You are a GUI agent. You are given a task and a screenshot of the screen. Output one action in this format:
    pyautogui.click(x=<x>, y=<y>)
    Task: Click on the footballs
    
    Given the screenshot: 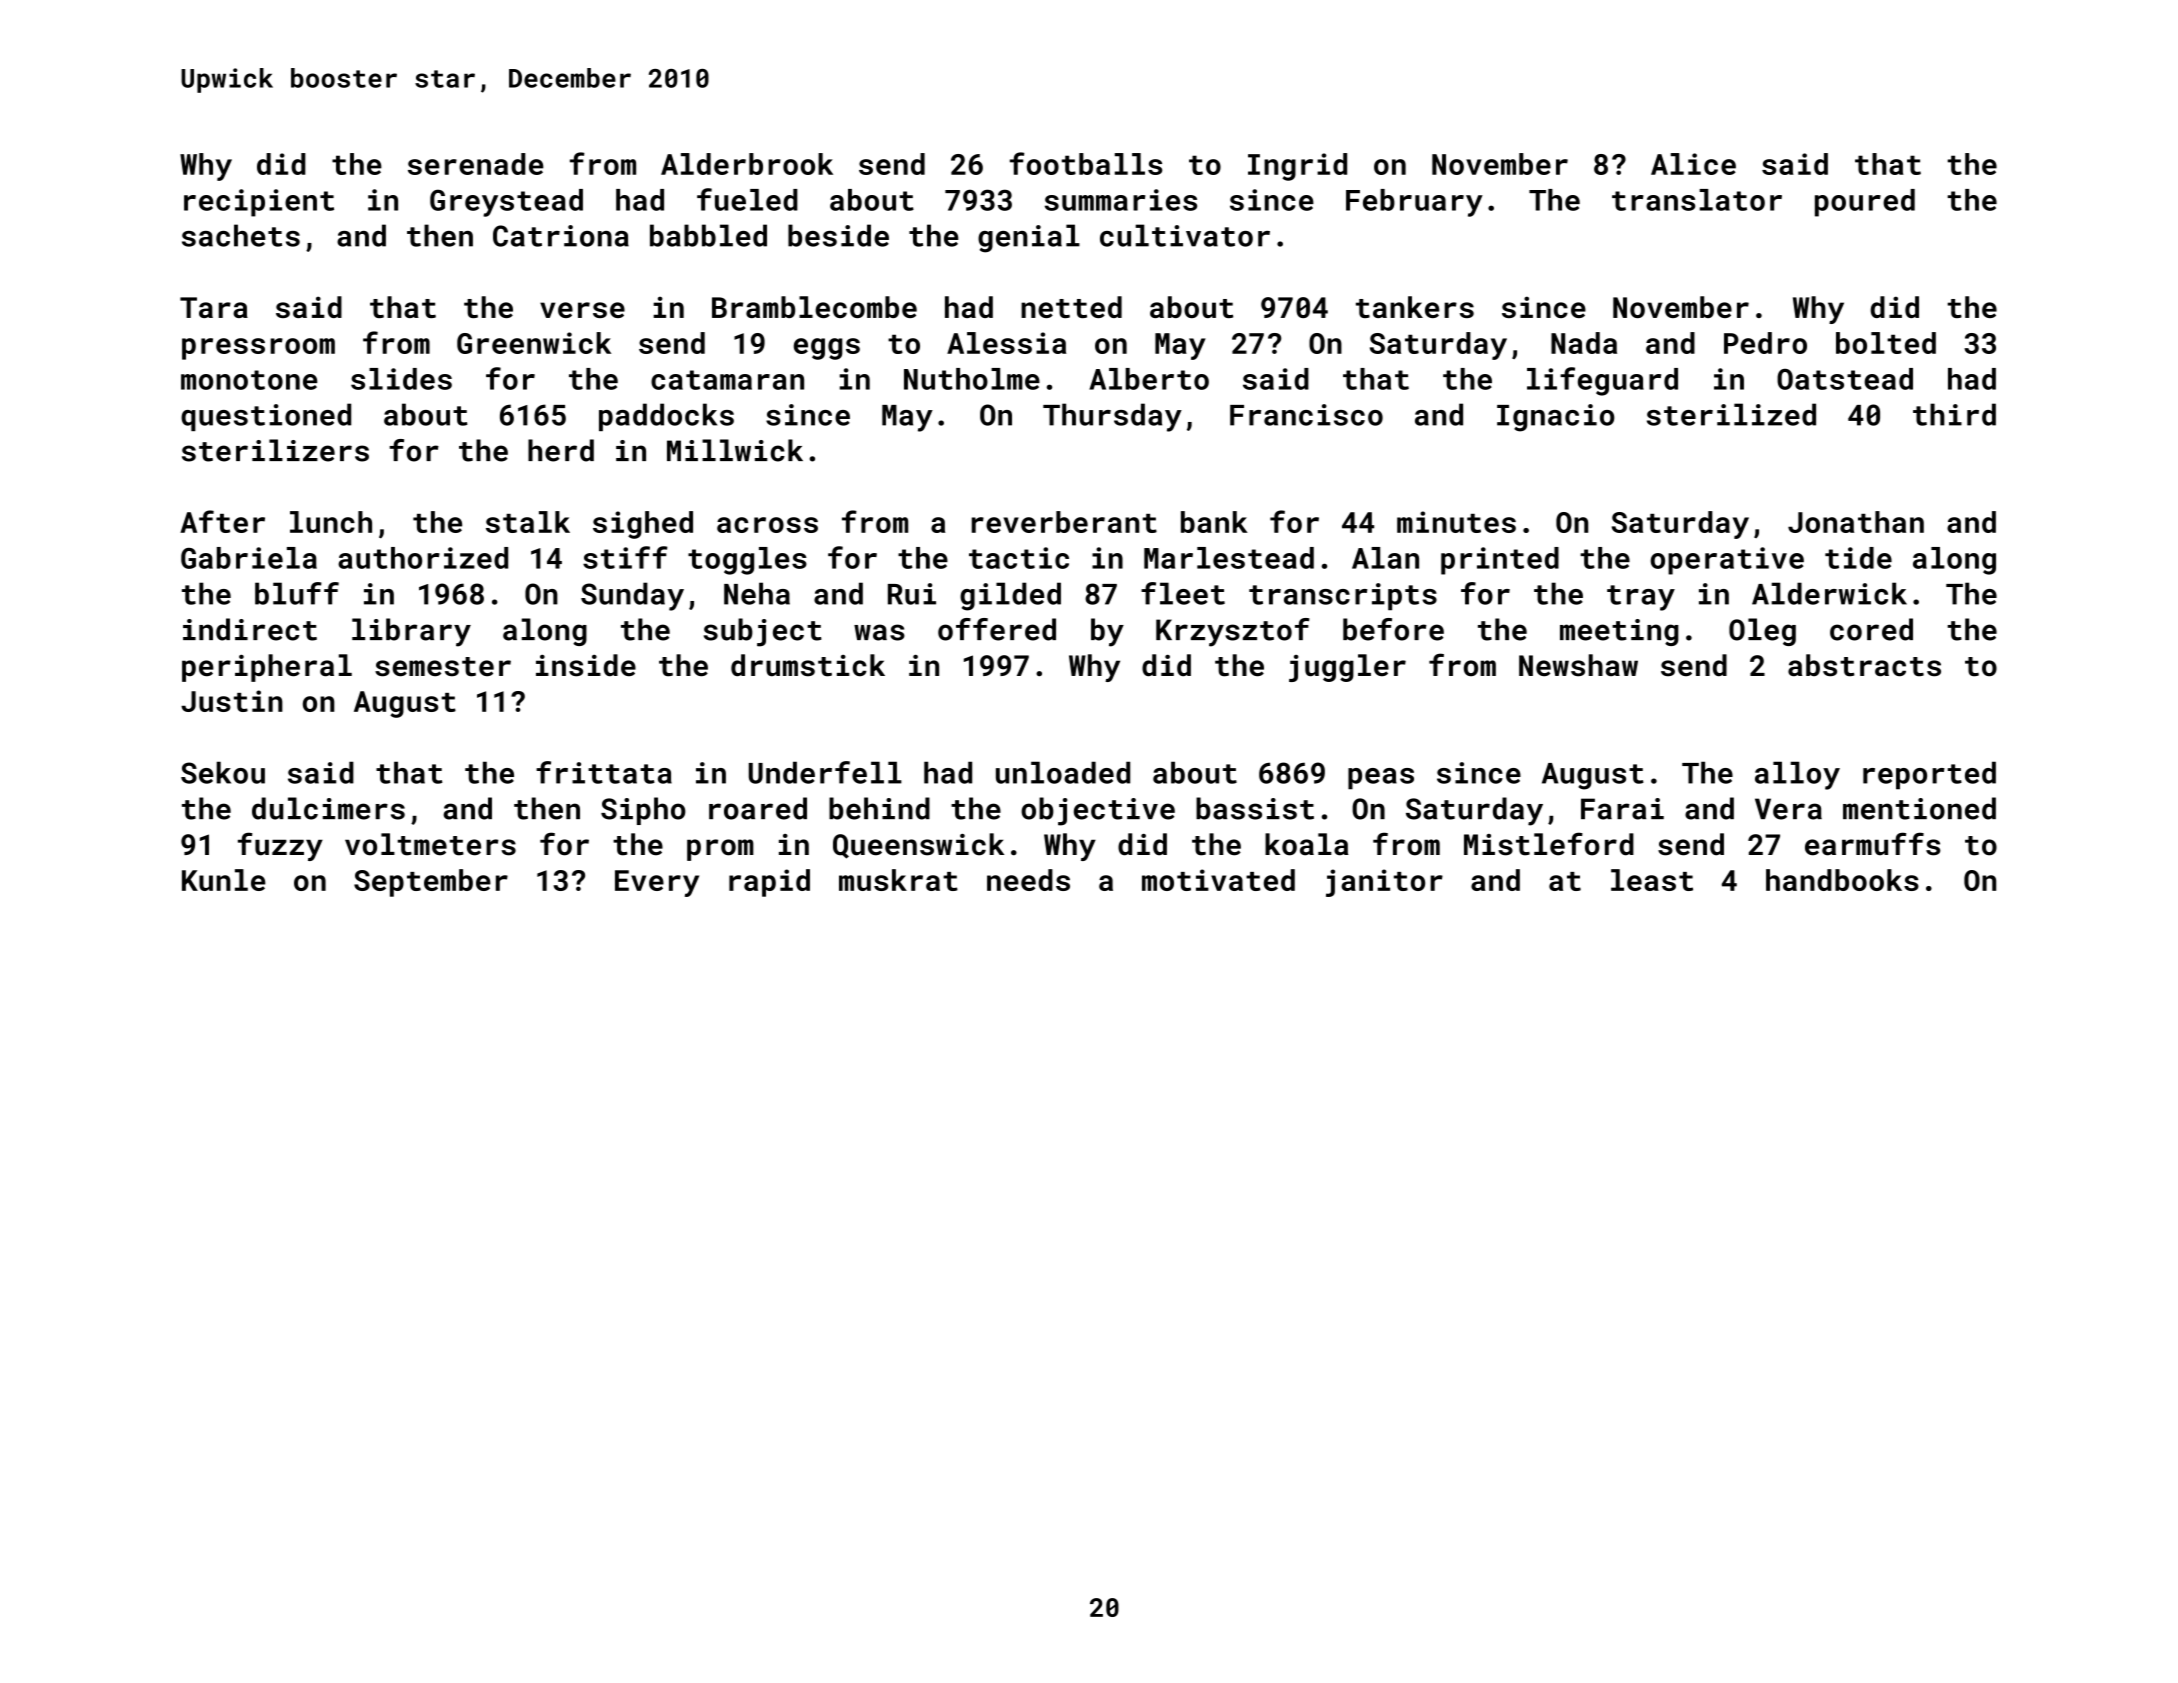 What is the action you would take?
    pyautogui.click(x=1086, y=163)
